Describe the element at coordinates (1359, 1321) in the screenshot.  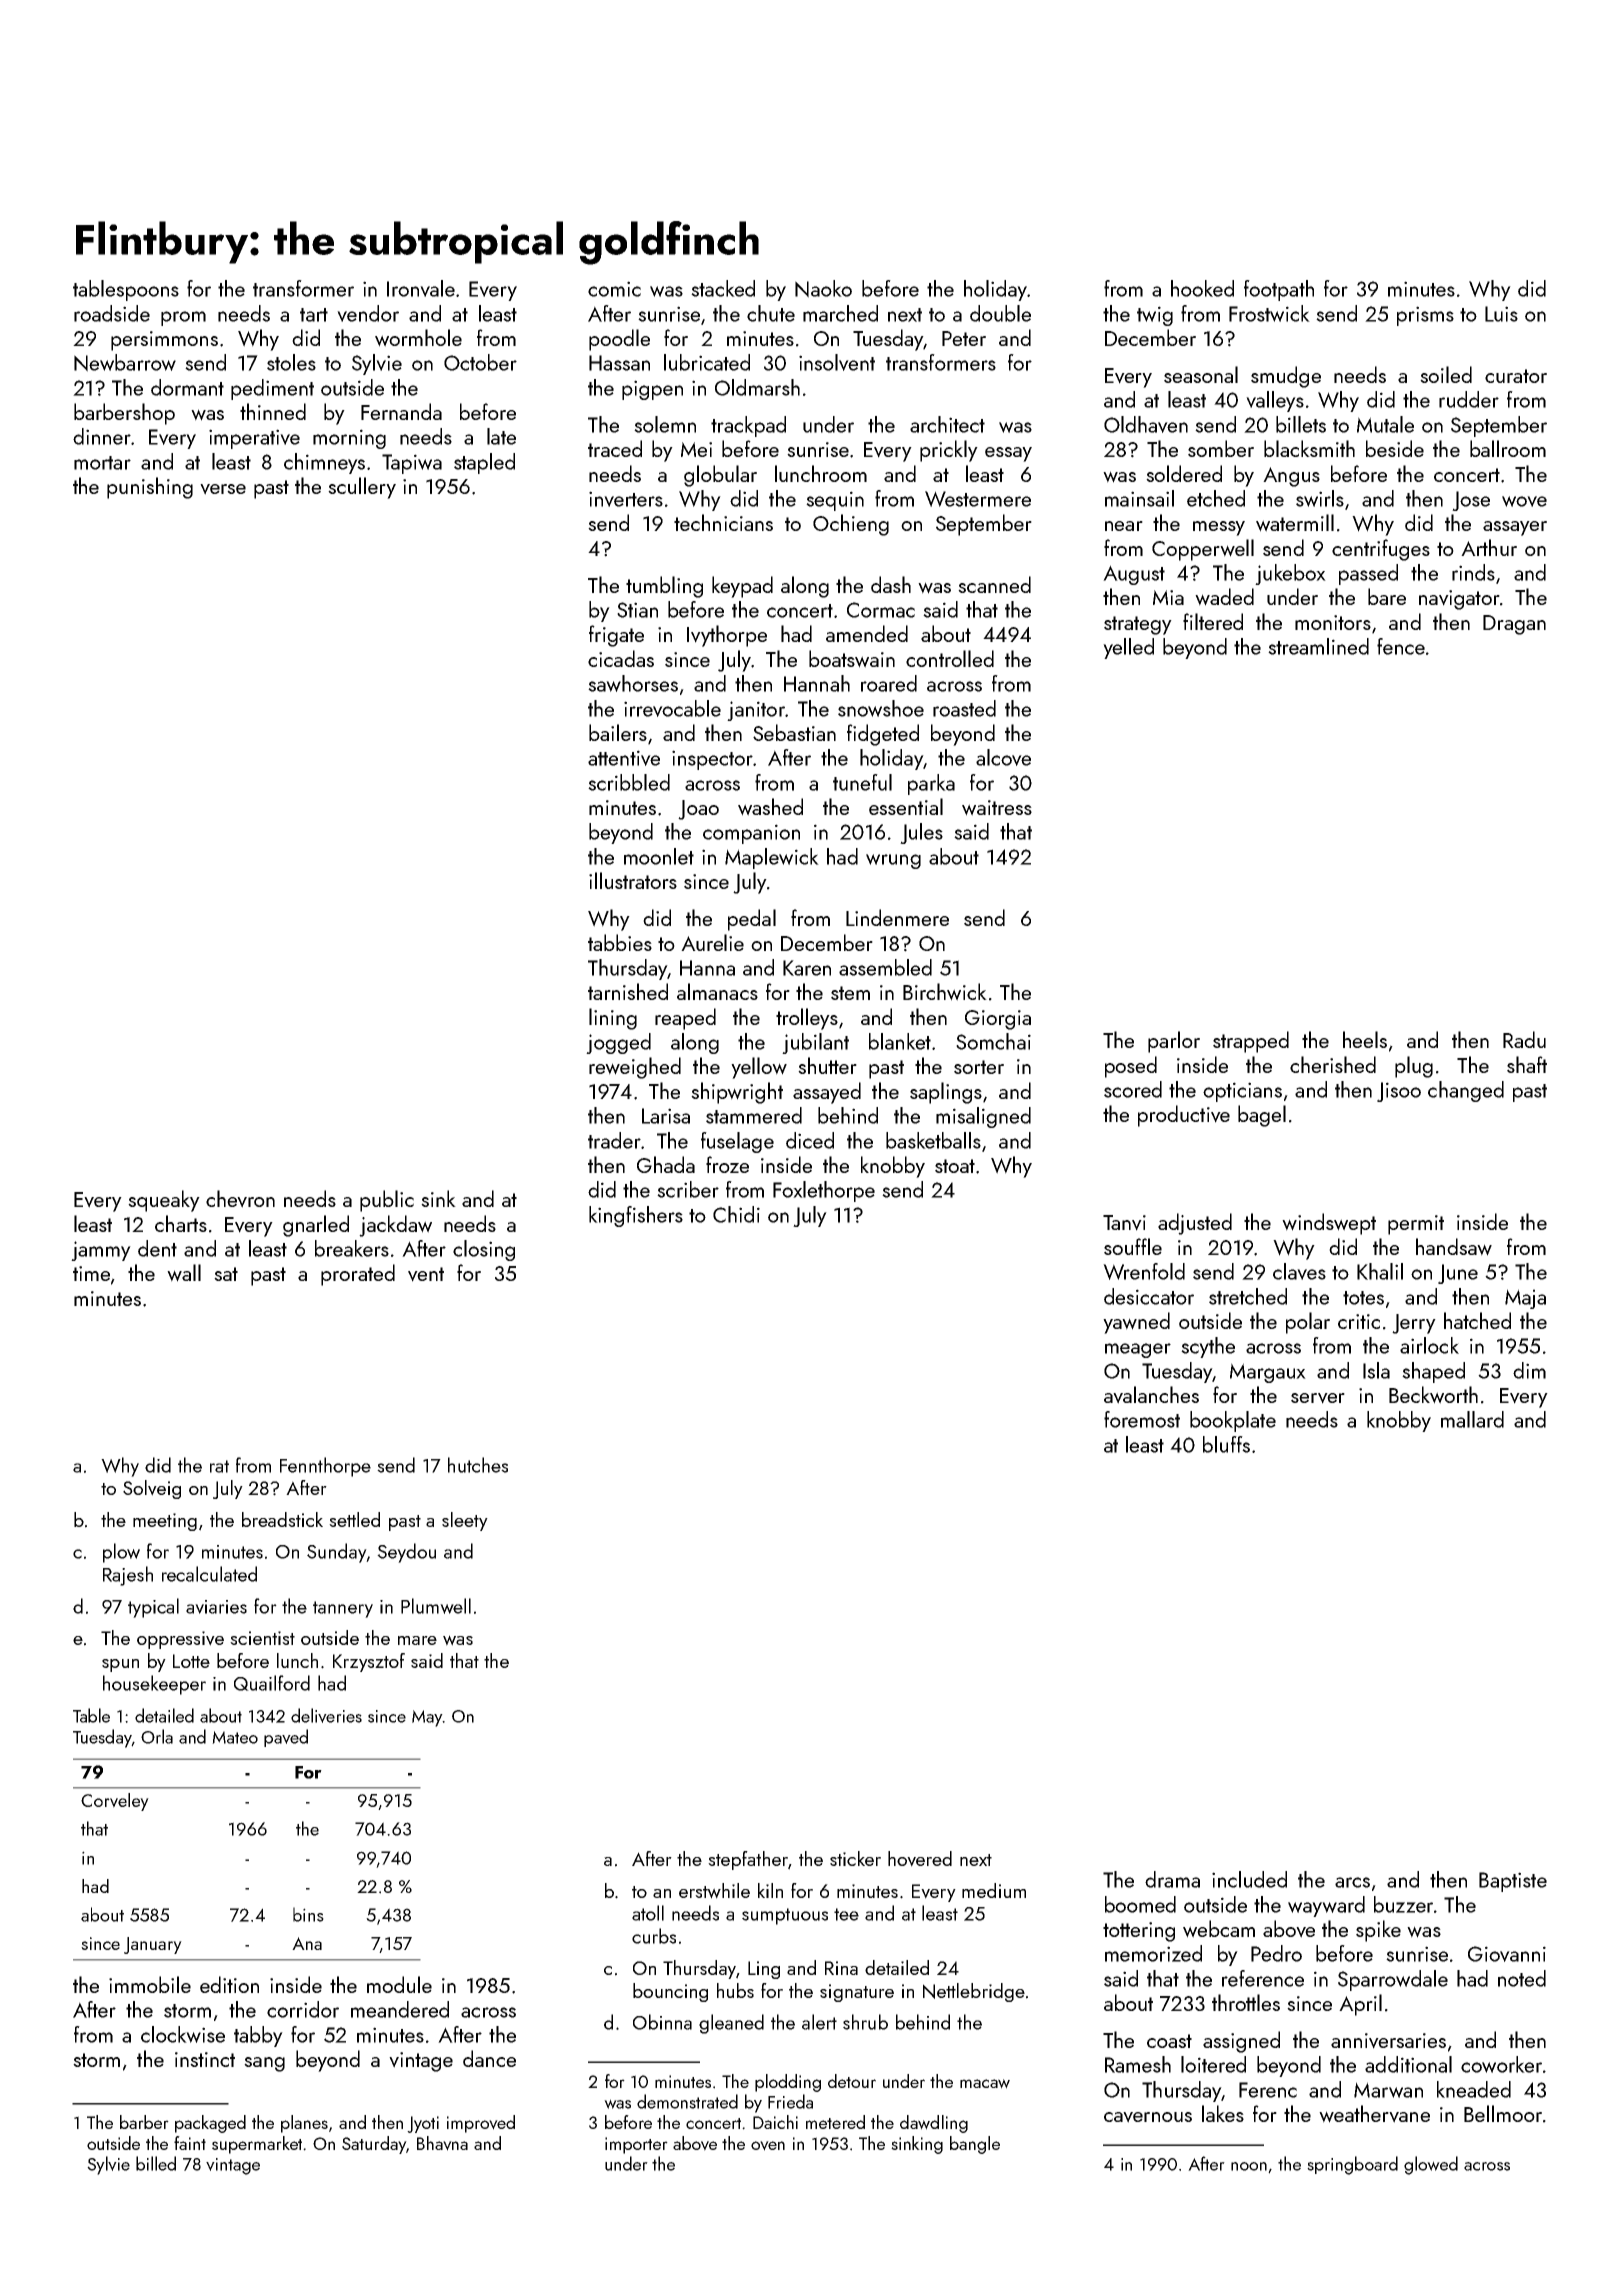
I see `critic` at that location.
